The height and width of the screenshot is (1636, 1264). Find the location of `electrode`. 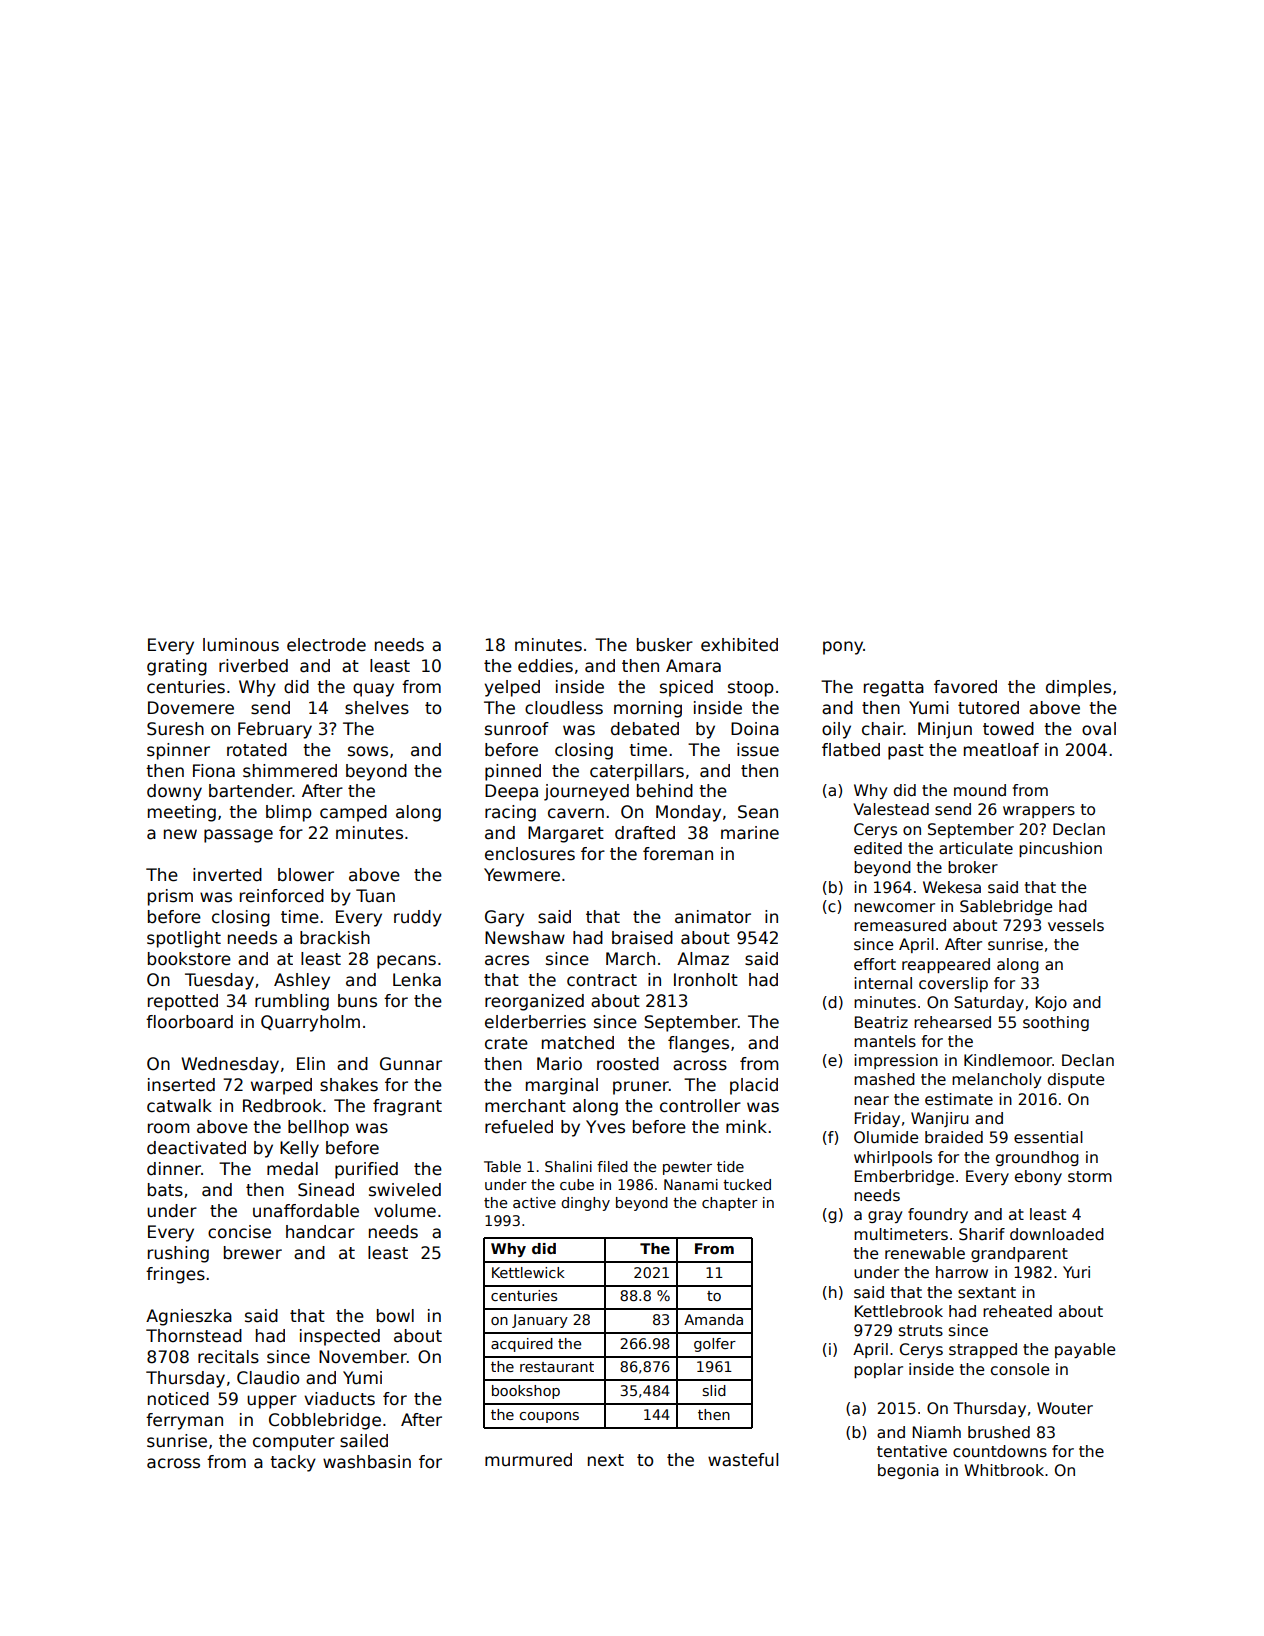

electrode is located at coordinates (326, 645).
